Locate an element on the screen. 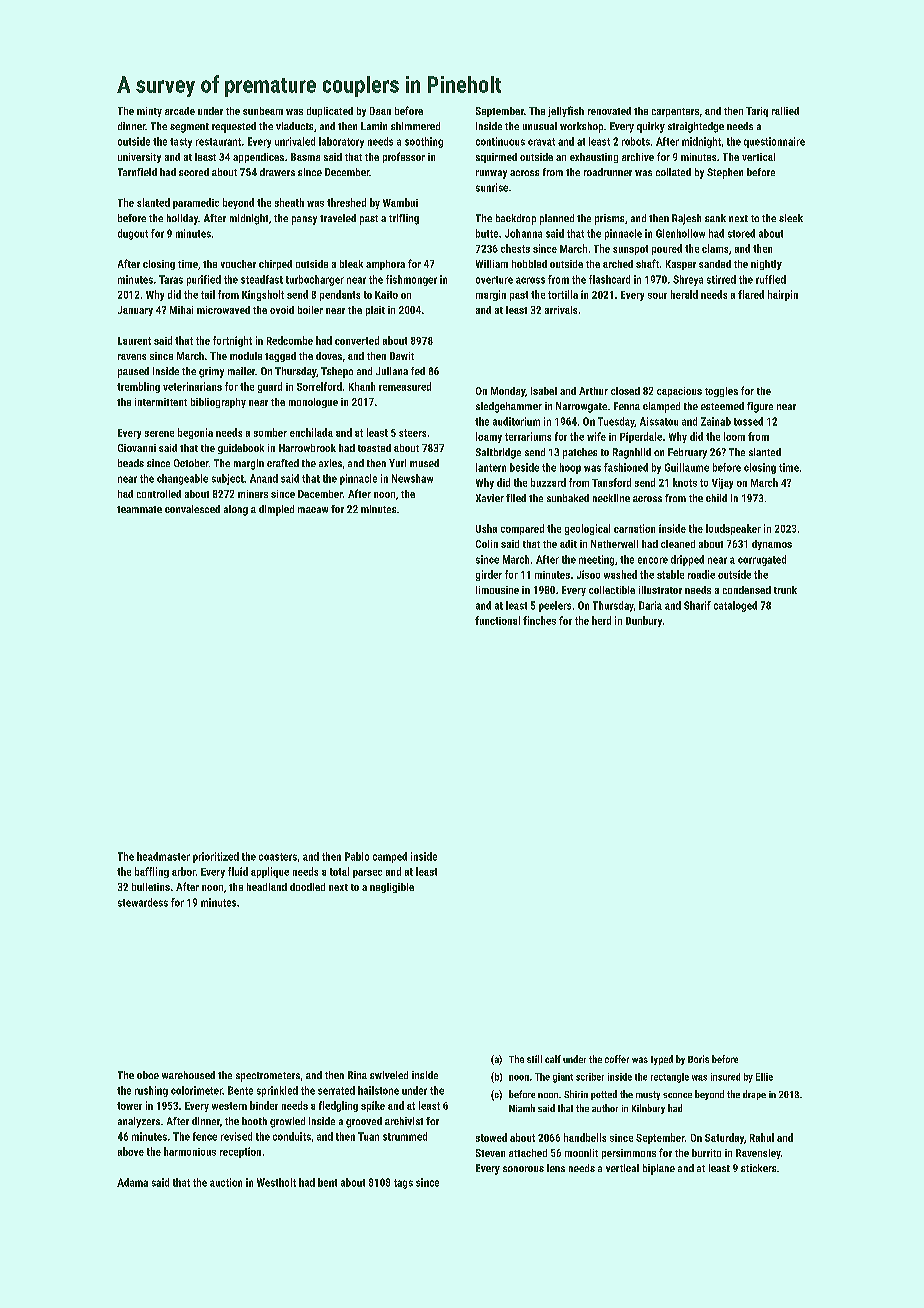  Tarnfield is located at coordinates (137, 172).
